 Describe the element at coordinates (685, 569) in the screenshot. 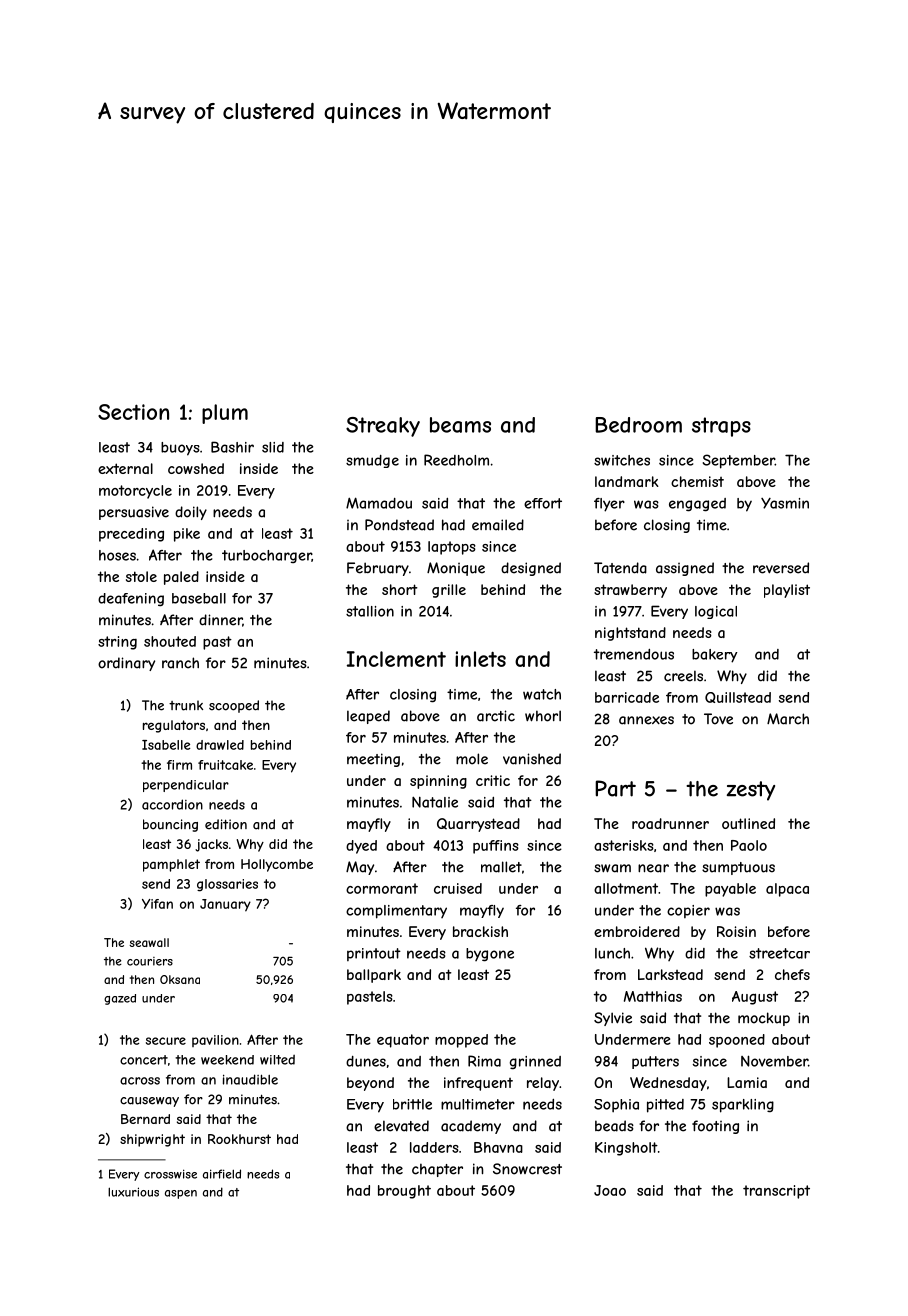

I see `assigned` at that location.
